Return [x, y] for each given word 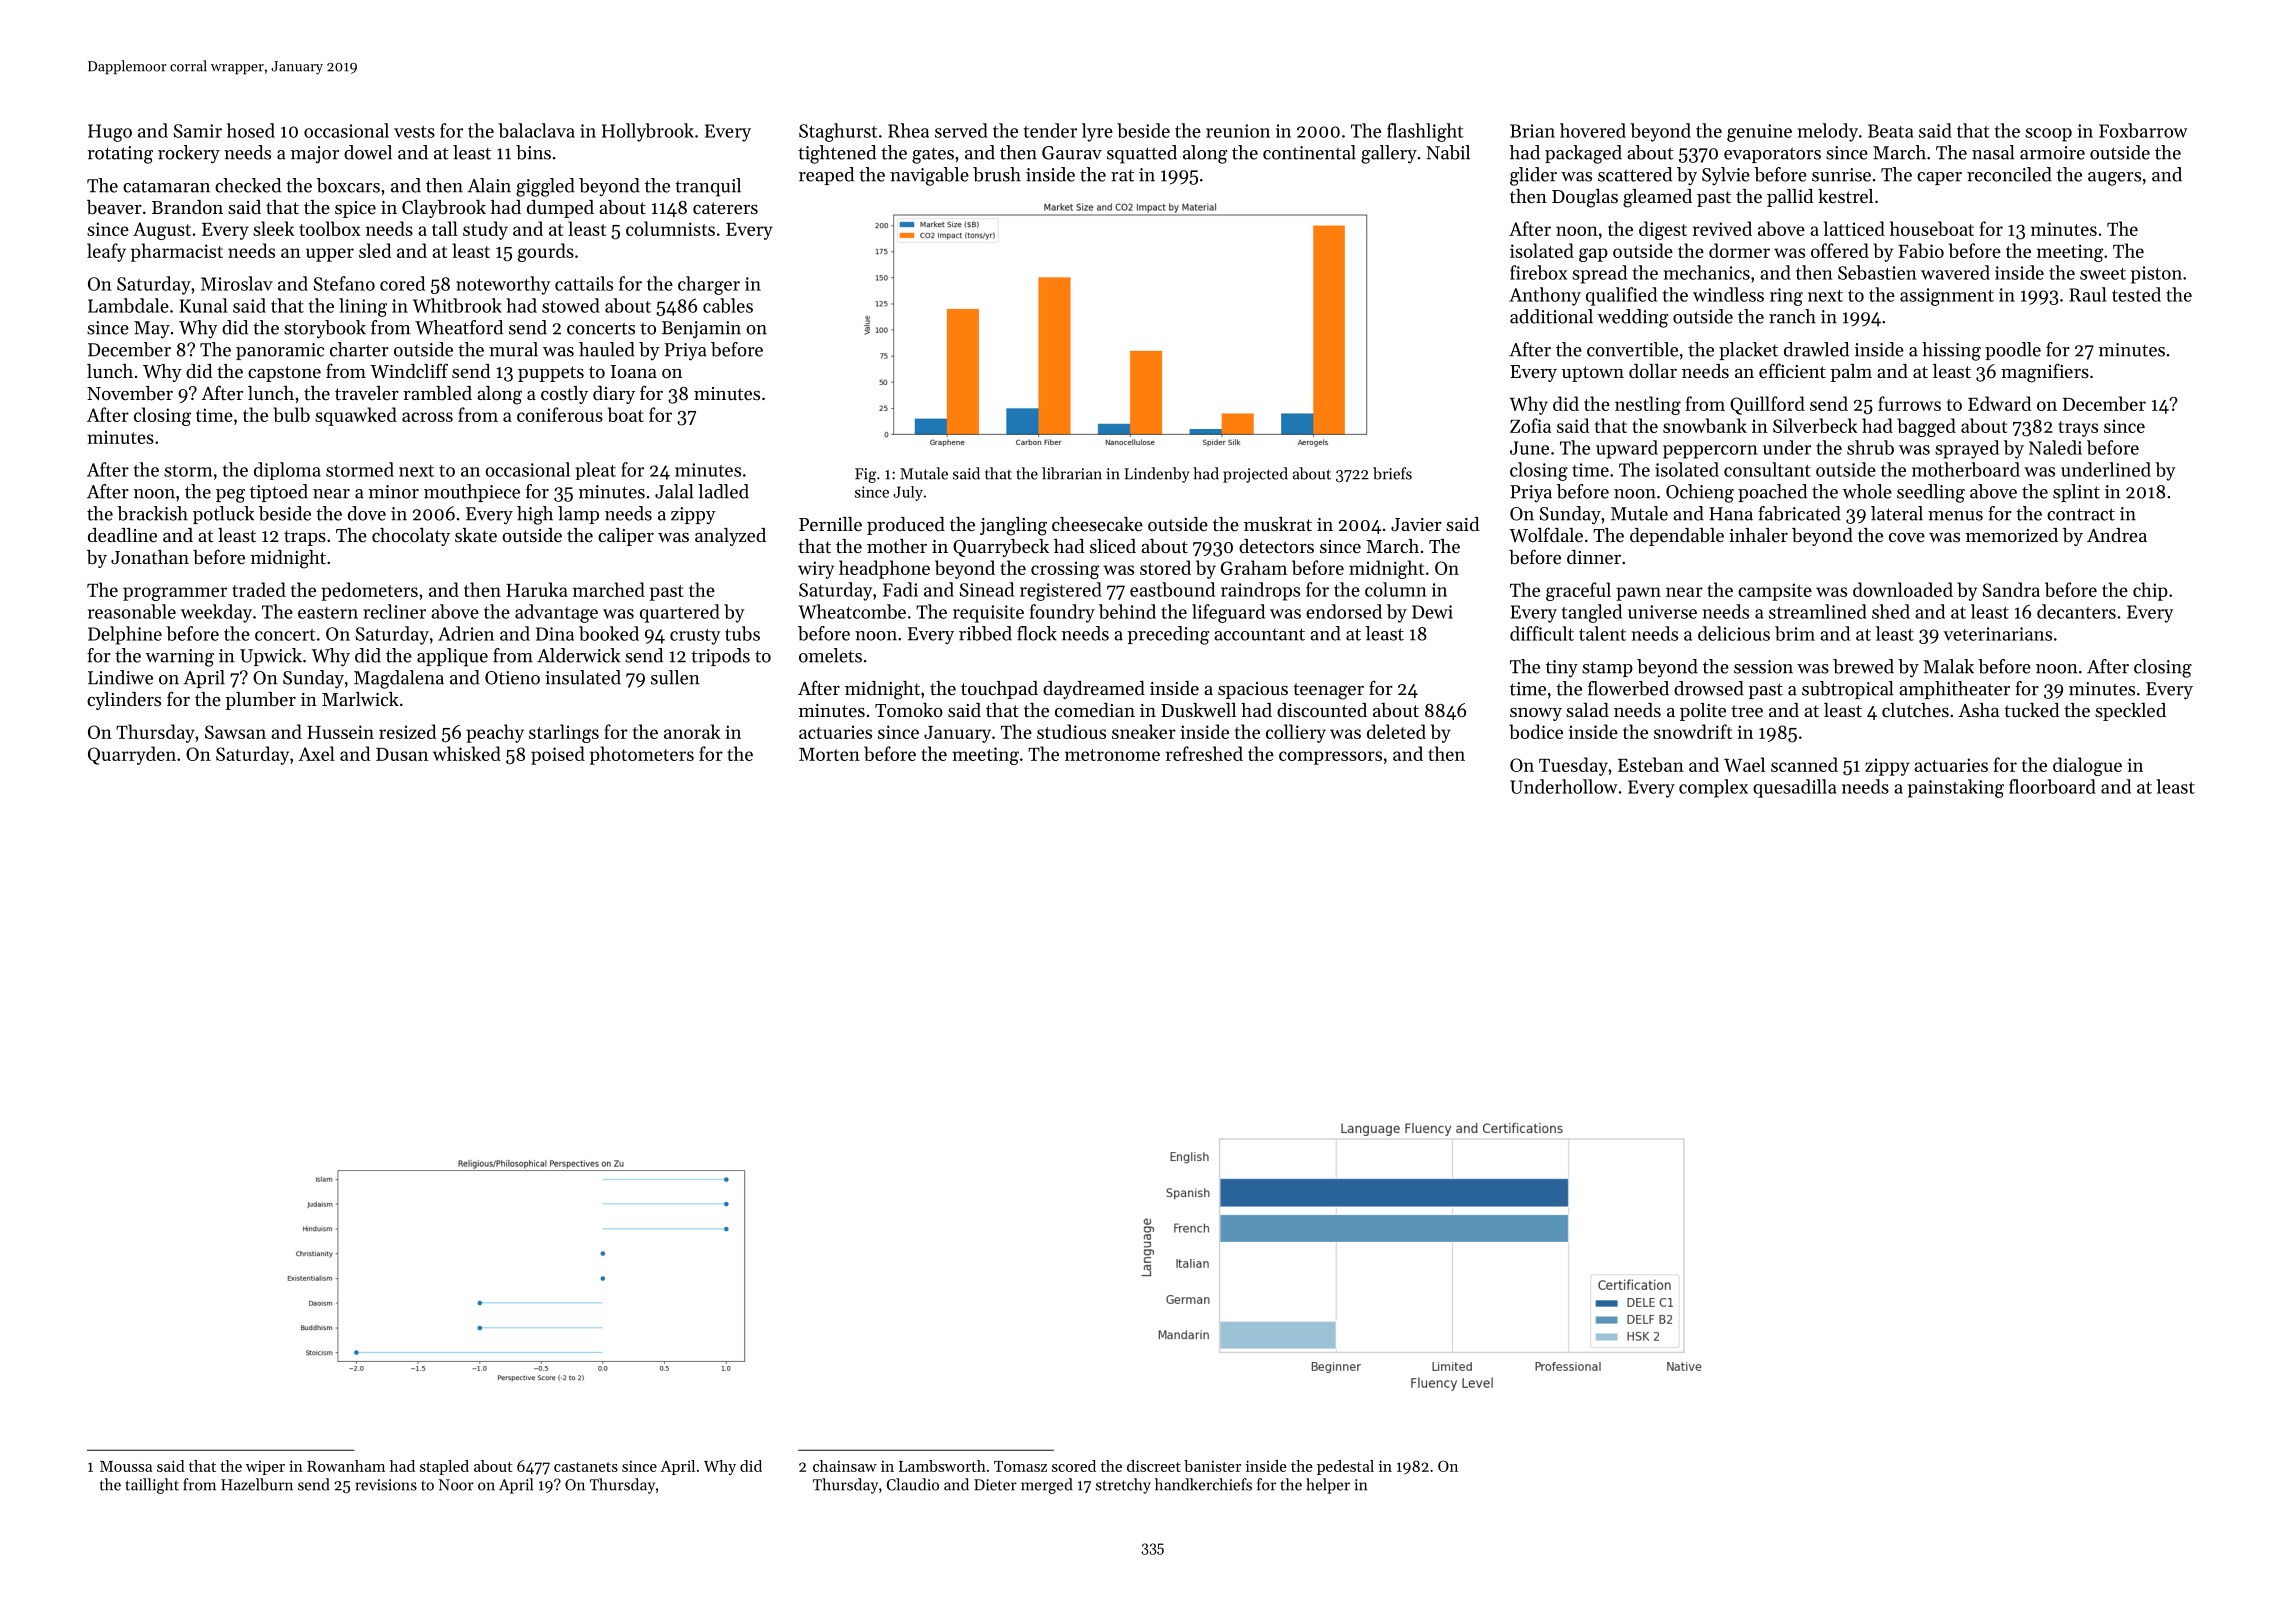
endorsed [1344, 611]
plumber [260, 701]
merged [1047, 1486]
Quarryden [132, 755]
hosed [251, 130]
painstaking [1956, 788]
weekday [216, 613]
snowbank [1705, 425]
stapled [444, 1467]
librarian [1072, 473]
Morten [829, 754]
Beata [1890, 131]
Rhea [908, 130]
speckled [2130, 712]
